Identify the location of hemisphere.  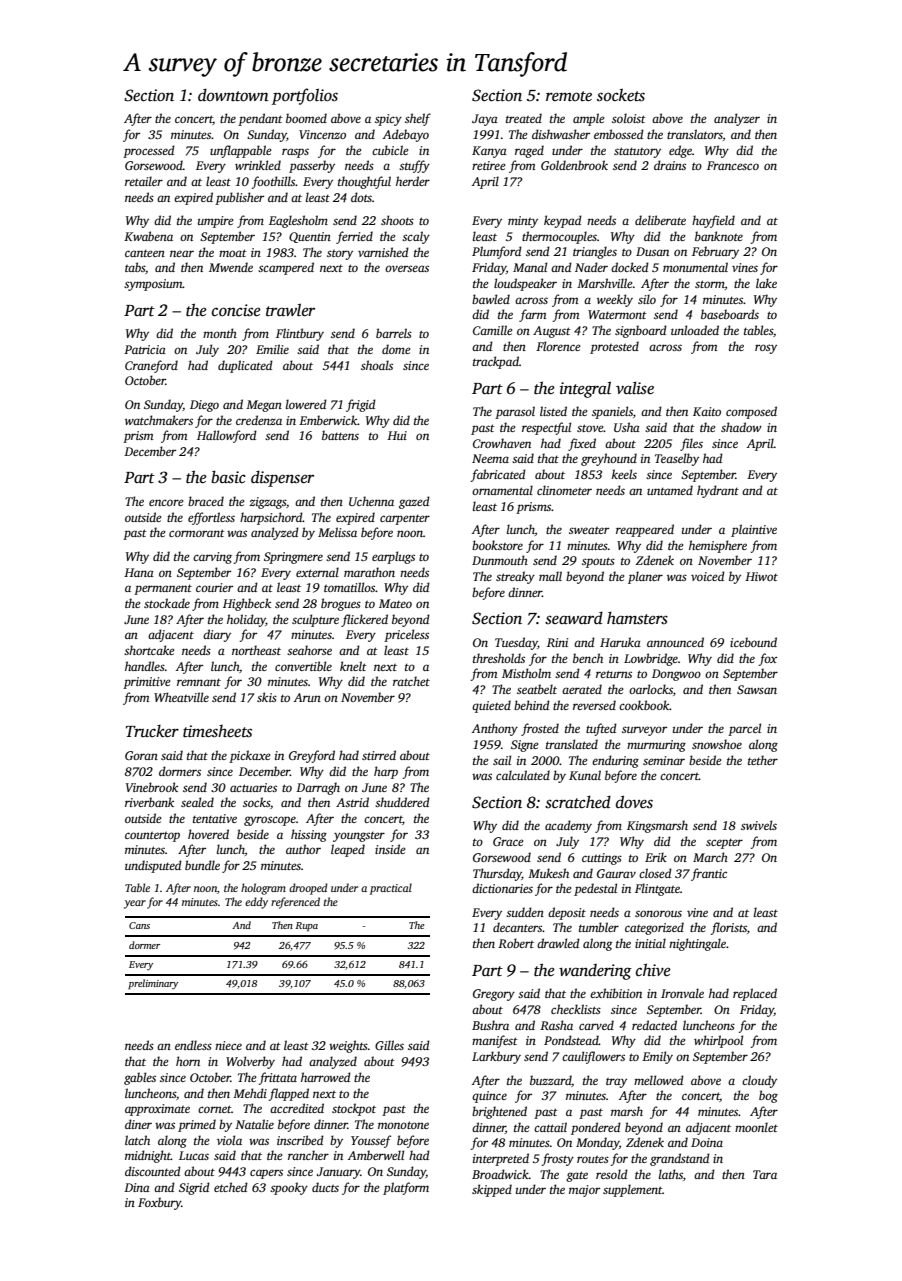
(718, 546).
